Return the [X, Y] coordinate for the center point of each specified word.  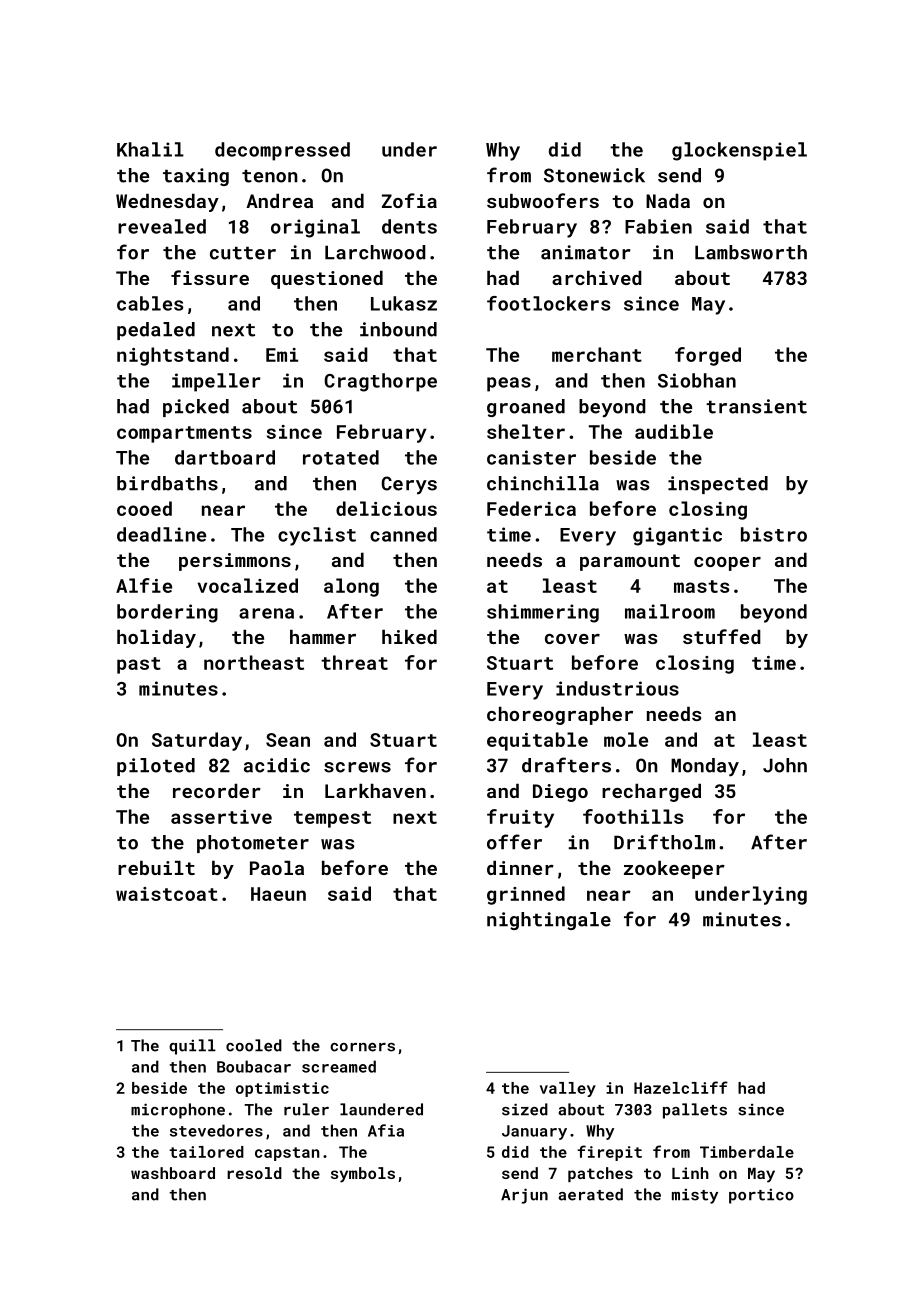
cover [572, 639]
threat [354, 662]
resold [254, 1173]
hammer [323, 637]
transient [756, 406]
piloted [156, 767]
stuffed [722, 636]
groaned [526, 408]
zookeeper [674, 870]
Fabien [658, 226]
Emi [282, 355]
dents [409, 226]
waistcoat [167, 894]
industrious [617, 688]
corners [362, 1047]
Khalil [150, 149]
